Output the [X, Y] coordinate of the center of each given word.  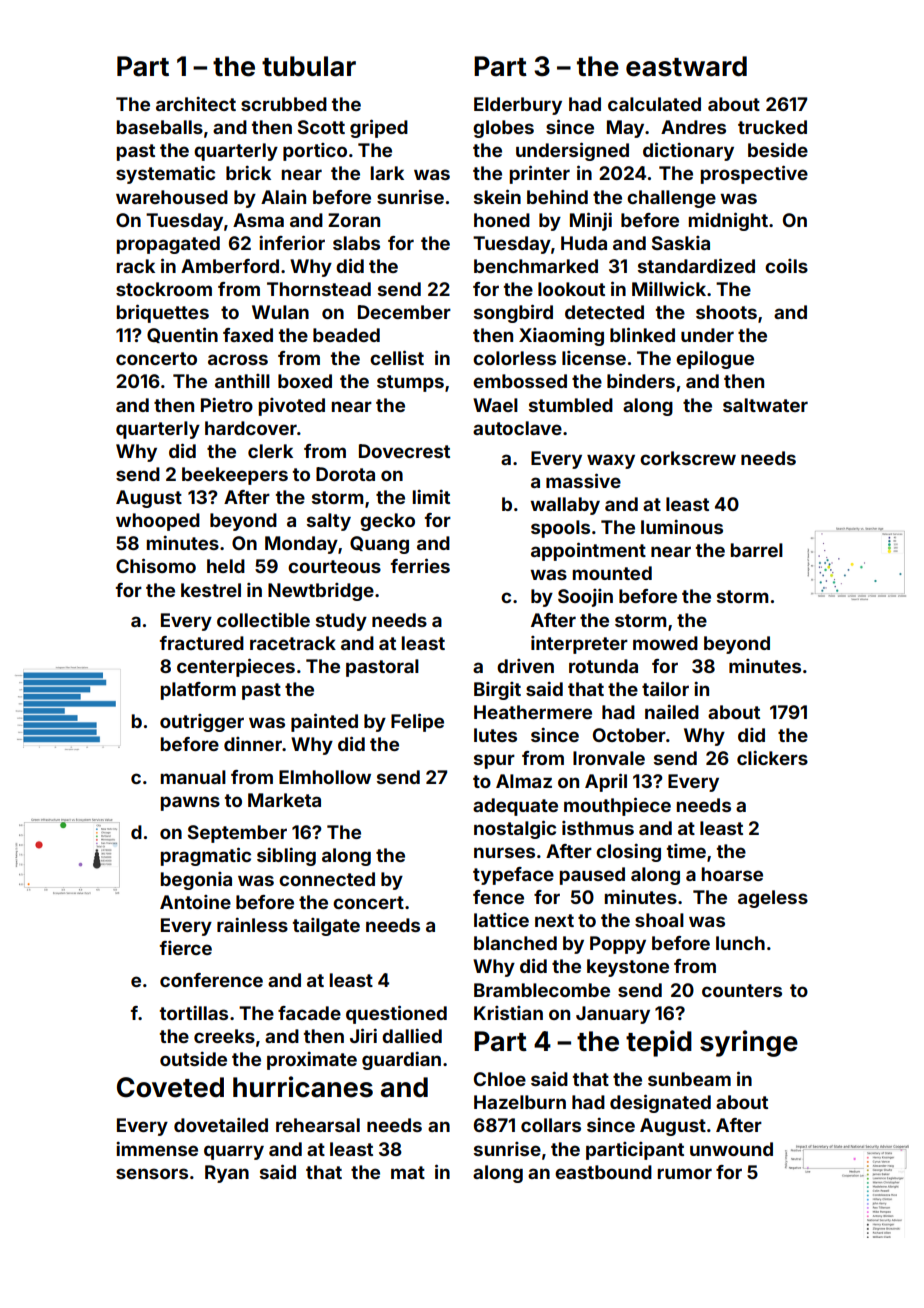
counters [742, 990]
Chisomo [156, 565]
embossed [520, 381]
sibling [286, 857]
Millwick [669, 289]
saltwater [765, 405]
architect [196, 104]
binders [641, 380]
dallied [412, 1036]
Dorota [345, 474]
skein [497, 196]
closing [628, 853]
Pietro [227, 405]
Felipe [417, 722]
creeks [224, 1036]
